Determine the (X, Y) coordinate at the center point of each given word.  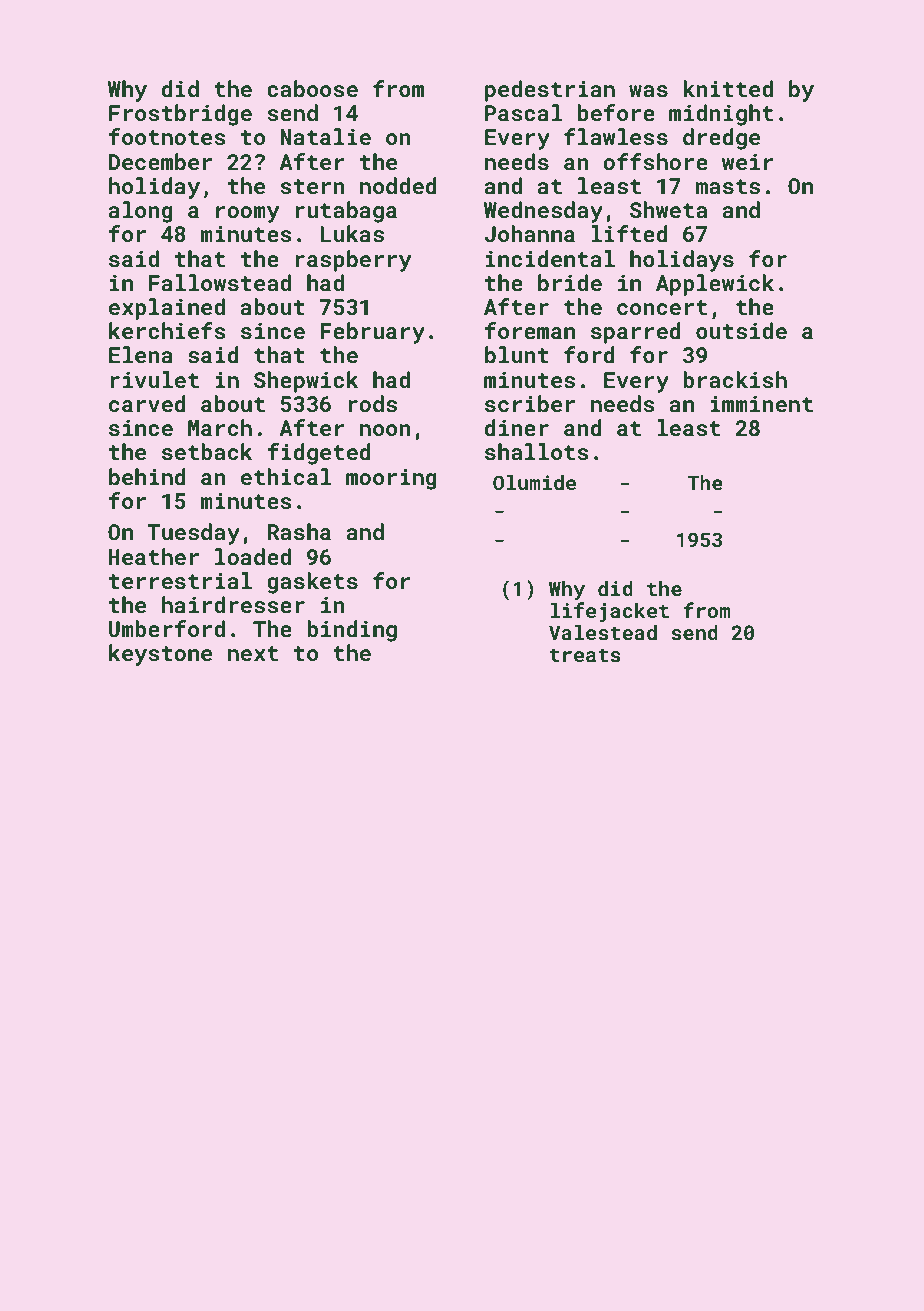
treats (585, 655)
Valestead (603, 632)
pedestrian (550, 91)
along (141, 212)
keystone (160, 655)
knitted (728, 88)
